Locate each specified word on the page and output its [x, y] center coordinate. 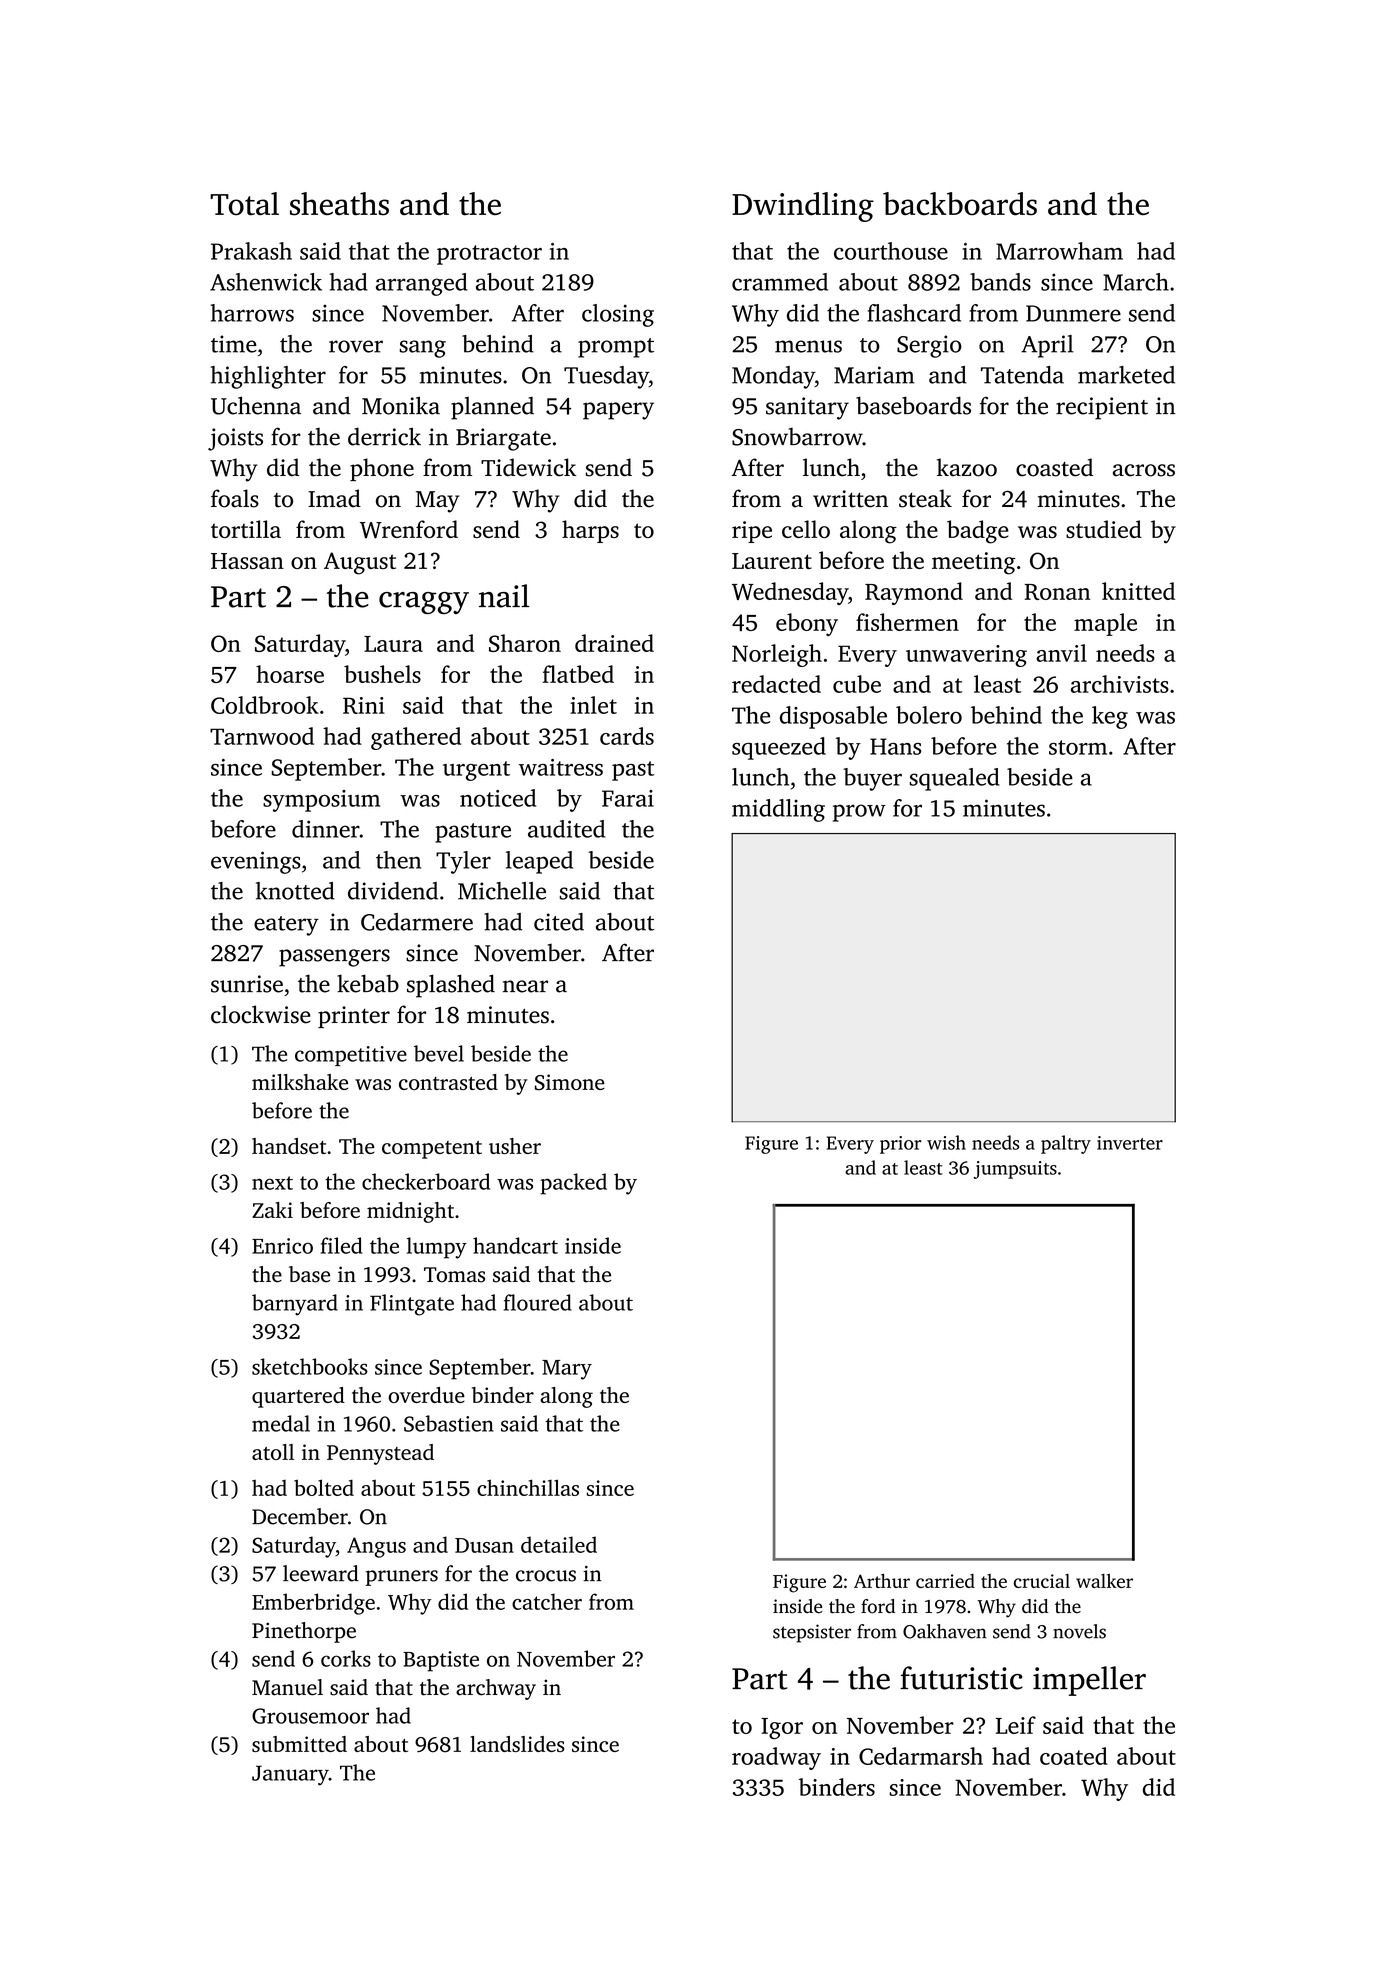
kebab [368, 983]
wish [946, 1142]
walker [1104, 1581]
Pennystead [380, 1454]
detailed [559, 1544]
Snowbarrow [797, 436]
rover [356, 346]
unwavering [966, 656]
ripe [752, 532]
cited [559, 922]
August [360, 563]
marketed [1126, 375]
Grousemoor [310, 1716]
